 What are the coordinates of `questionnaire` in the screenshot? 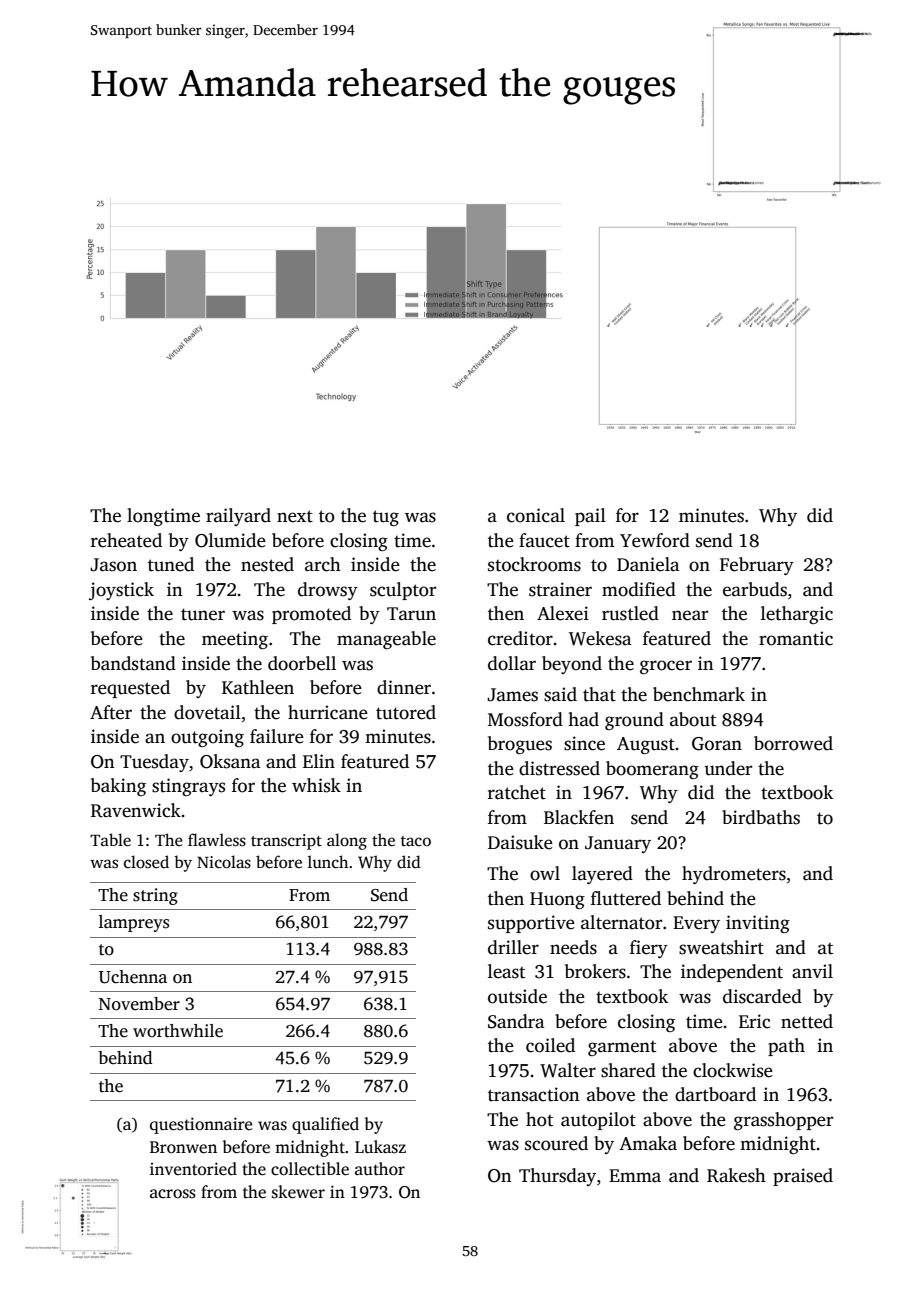 It's located at (201, 1125).
